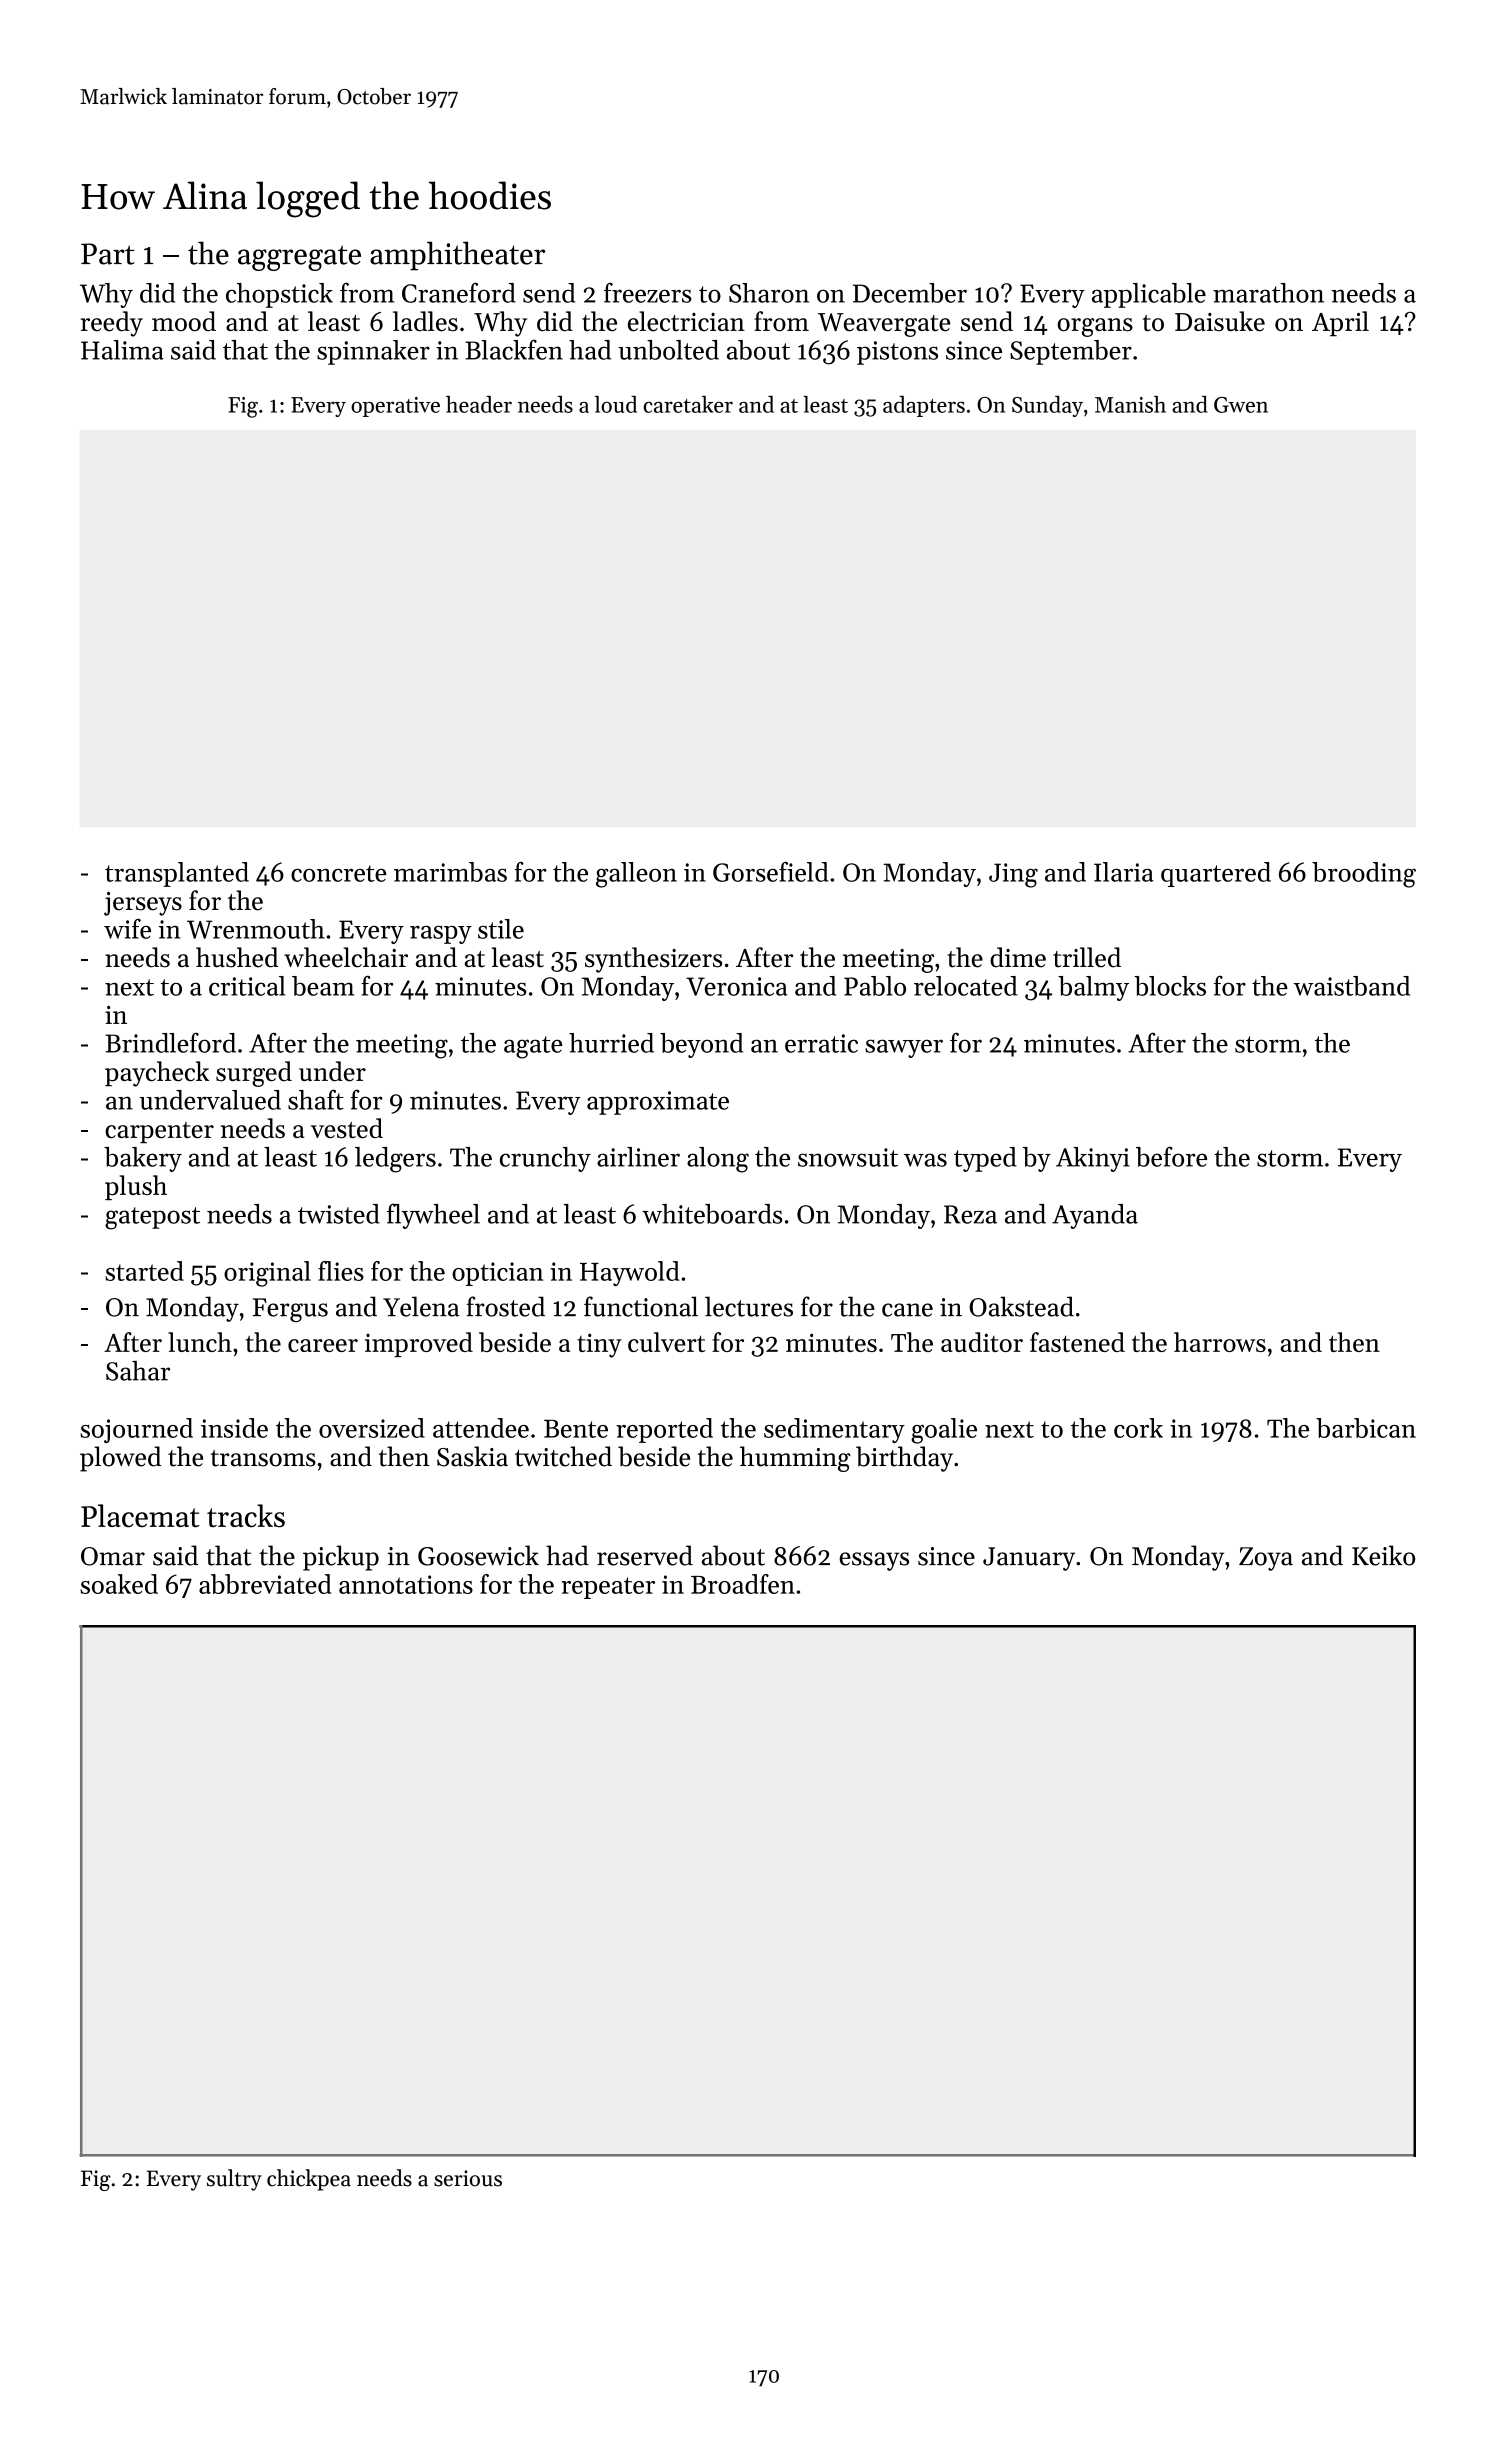  What do you see at coordinates (152, 1218) in the page?
I see `gatepost` at bounding box center [152, 1218].
